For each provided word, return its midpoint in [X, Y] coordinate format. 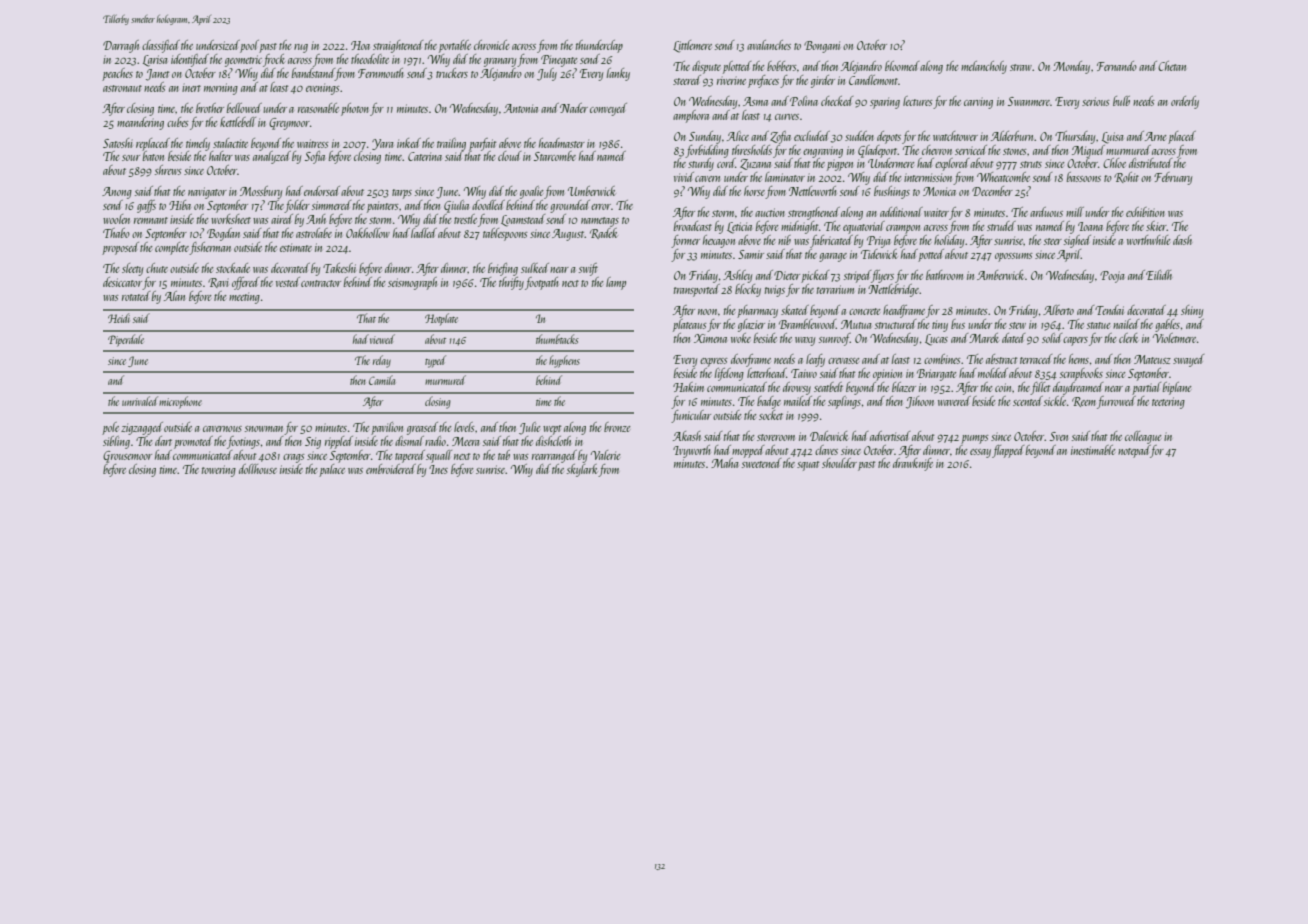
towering [219, 471]
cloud [509, 156]
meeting [244, 298]
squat [808, 466]
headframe [904, 311]
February [1173, 178]
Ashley [737, 276]
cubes [177, 122]
